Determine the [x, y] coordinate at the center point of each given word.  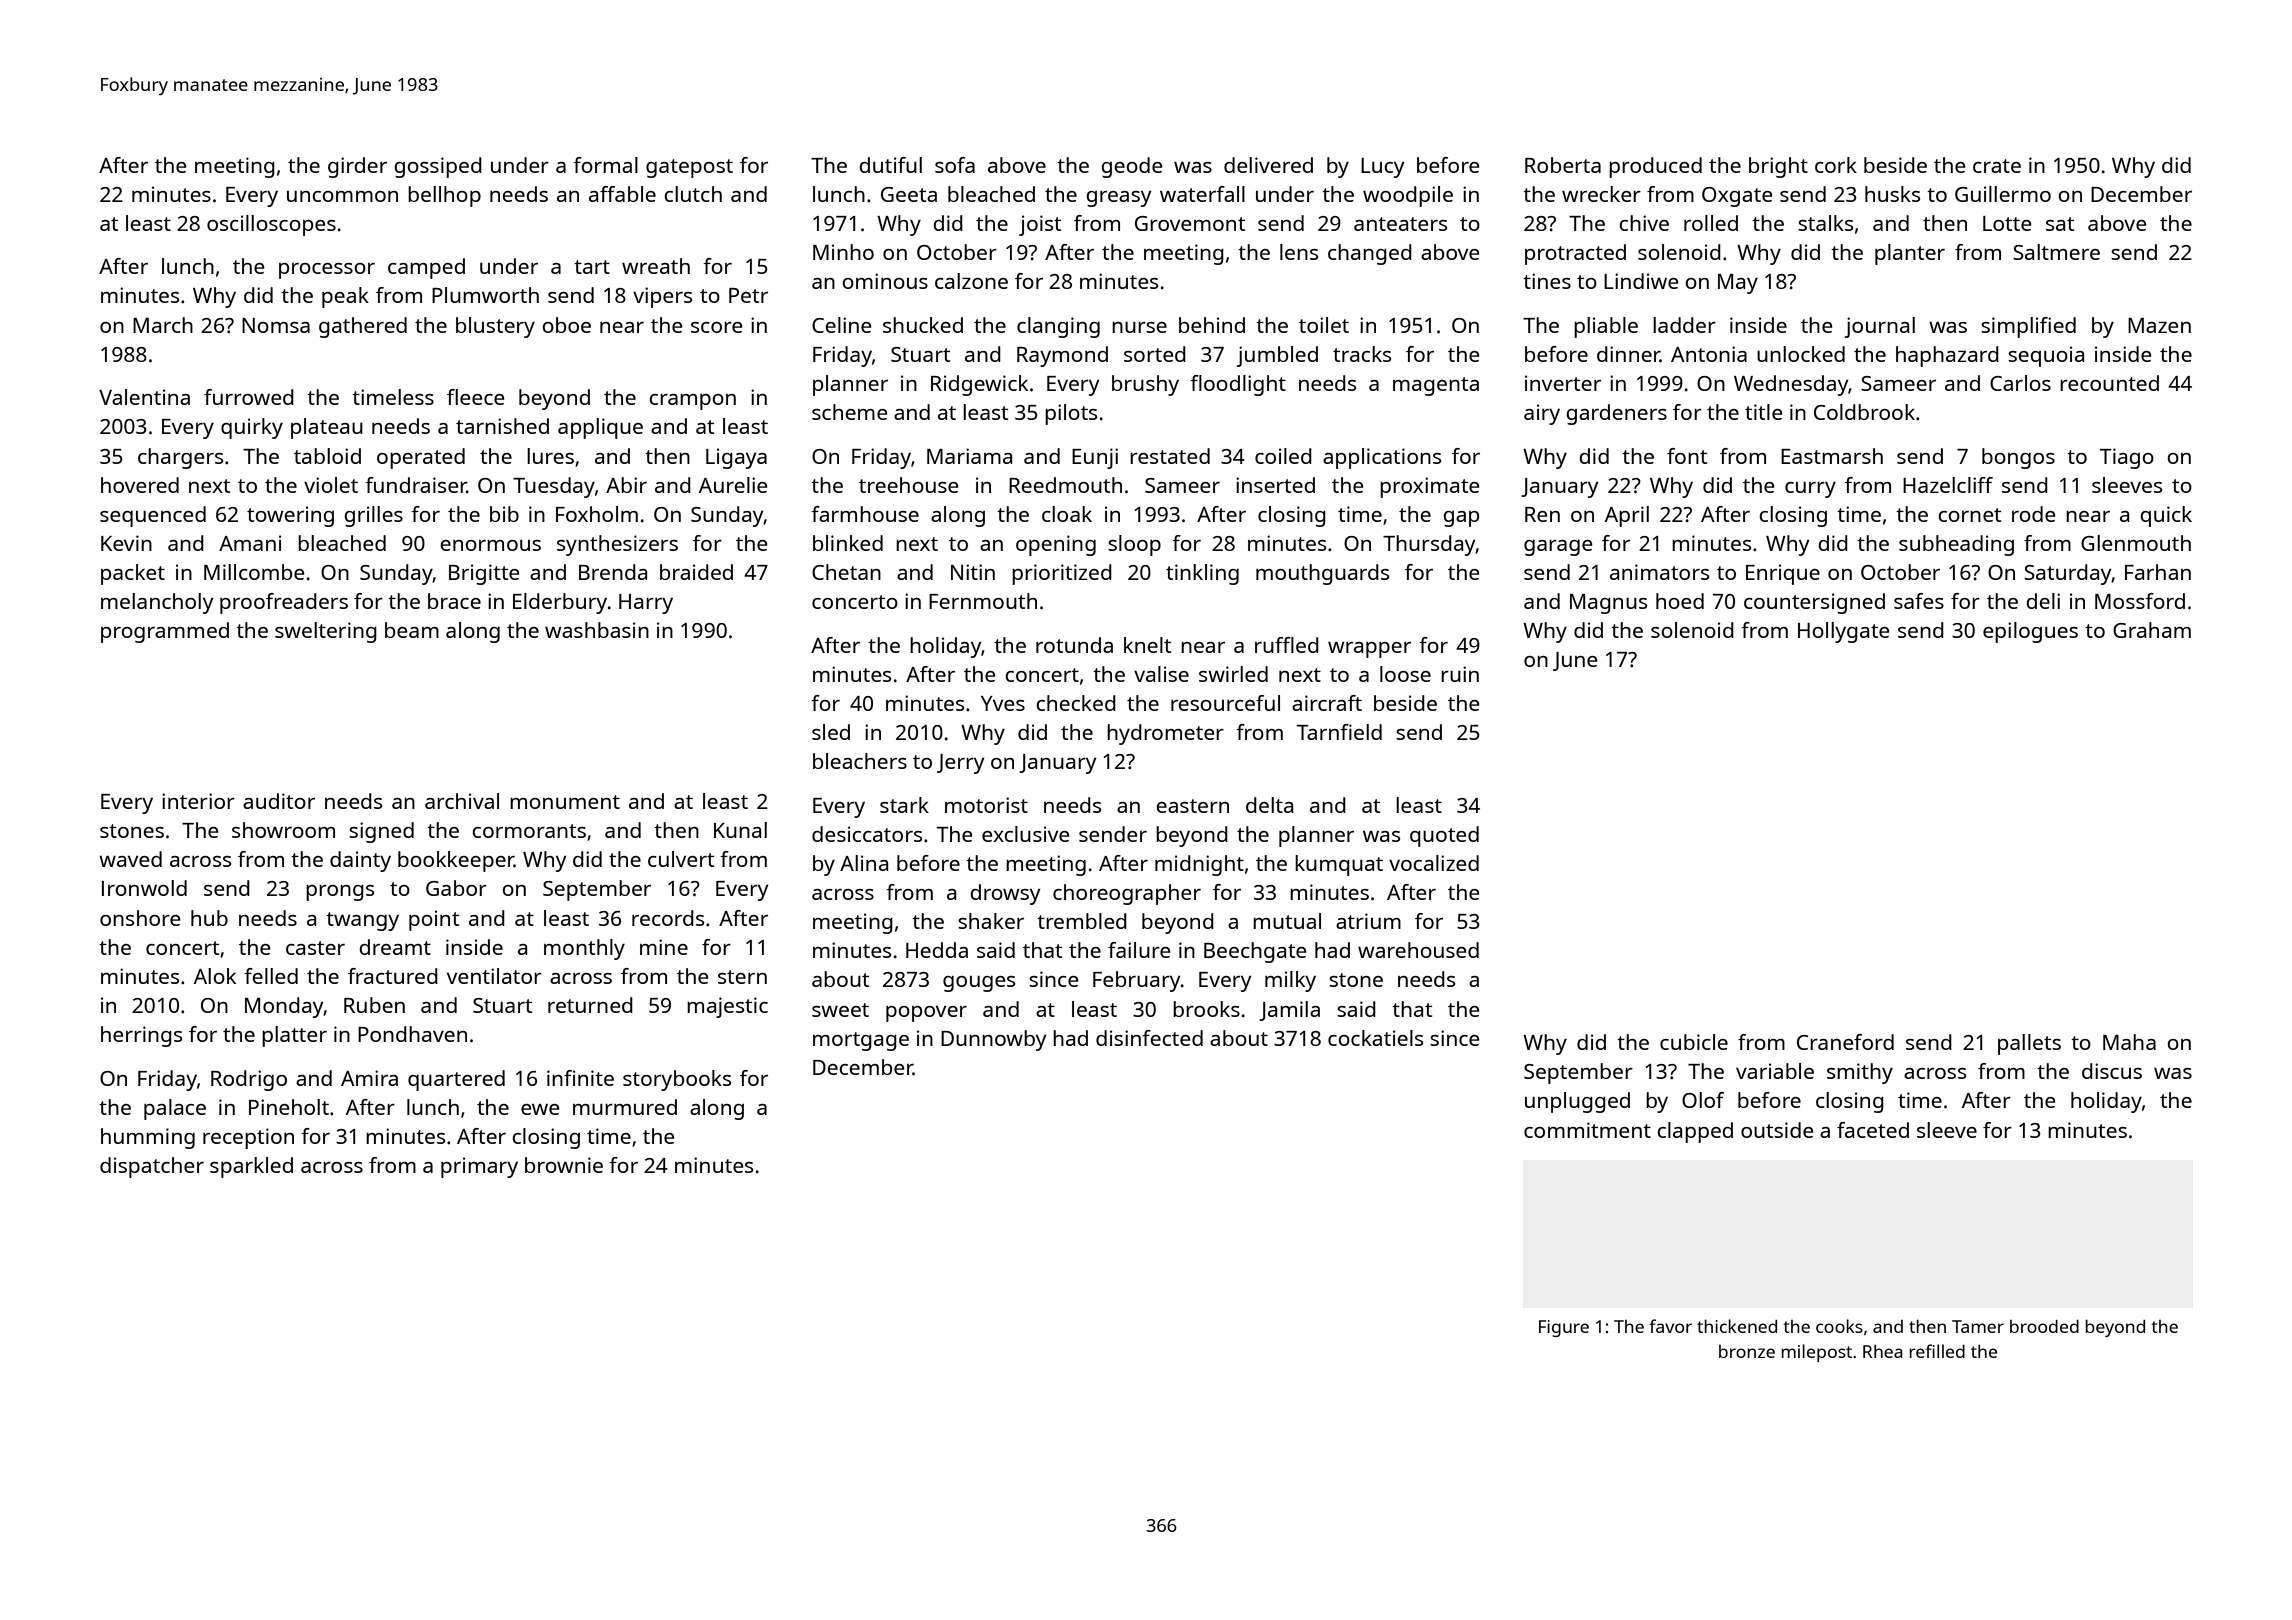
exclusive [1026, 834]
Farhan [2158, 572]
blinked [848, 543]
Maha [2129, 1042]
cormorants [529, 831]
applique [600, 428]
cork [1836, 165]
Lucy [1383, 168]
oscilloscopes [271, 225]
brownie [564, 1165]
